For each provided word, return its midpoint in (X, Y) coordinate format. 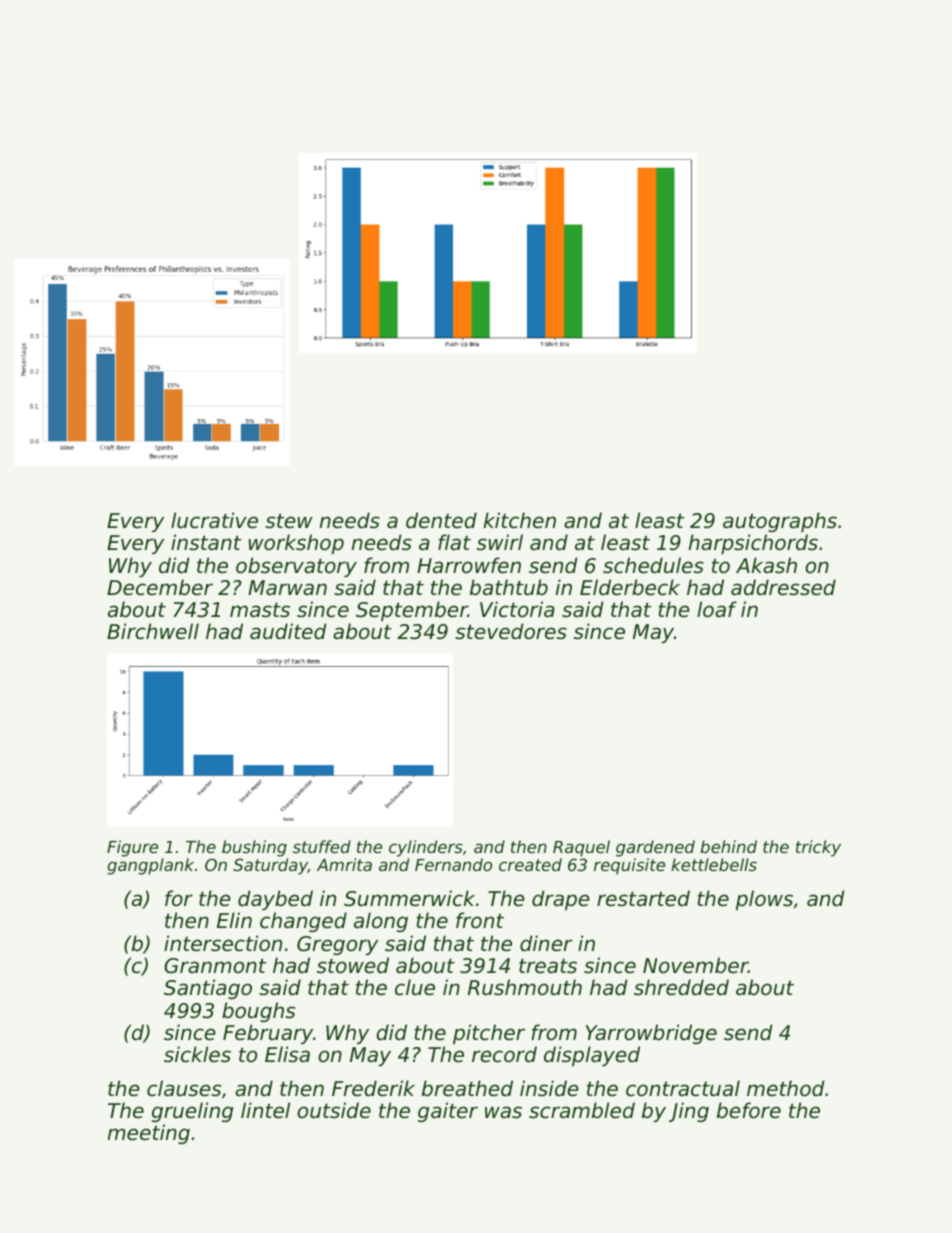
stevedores (511, 631)
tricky (818, 848)
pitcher (489, 1034)
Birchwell (153, 631)
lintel (265, 1110)
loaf (717, 609)
